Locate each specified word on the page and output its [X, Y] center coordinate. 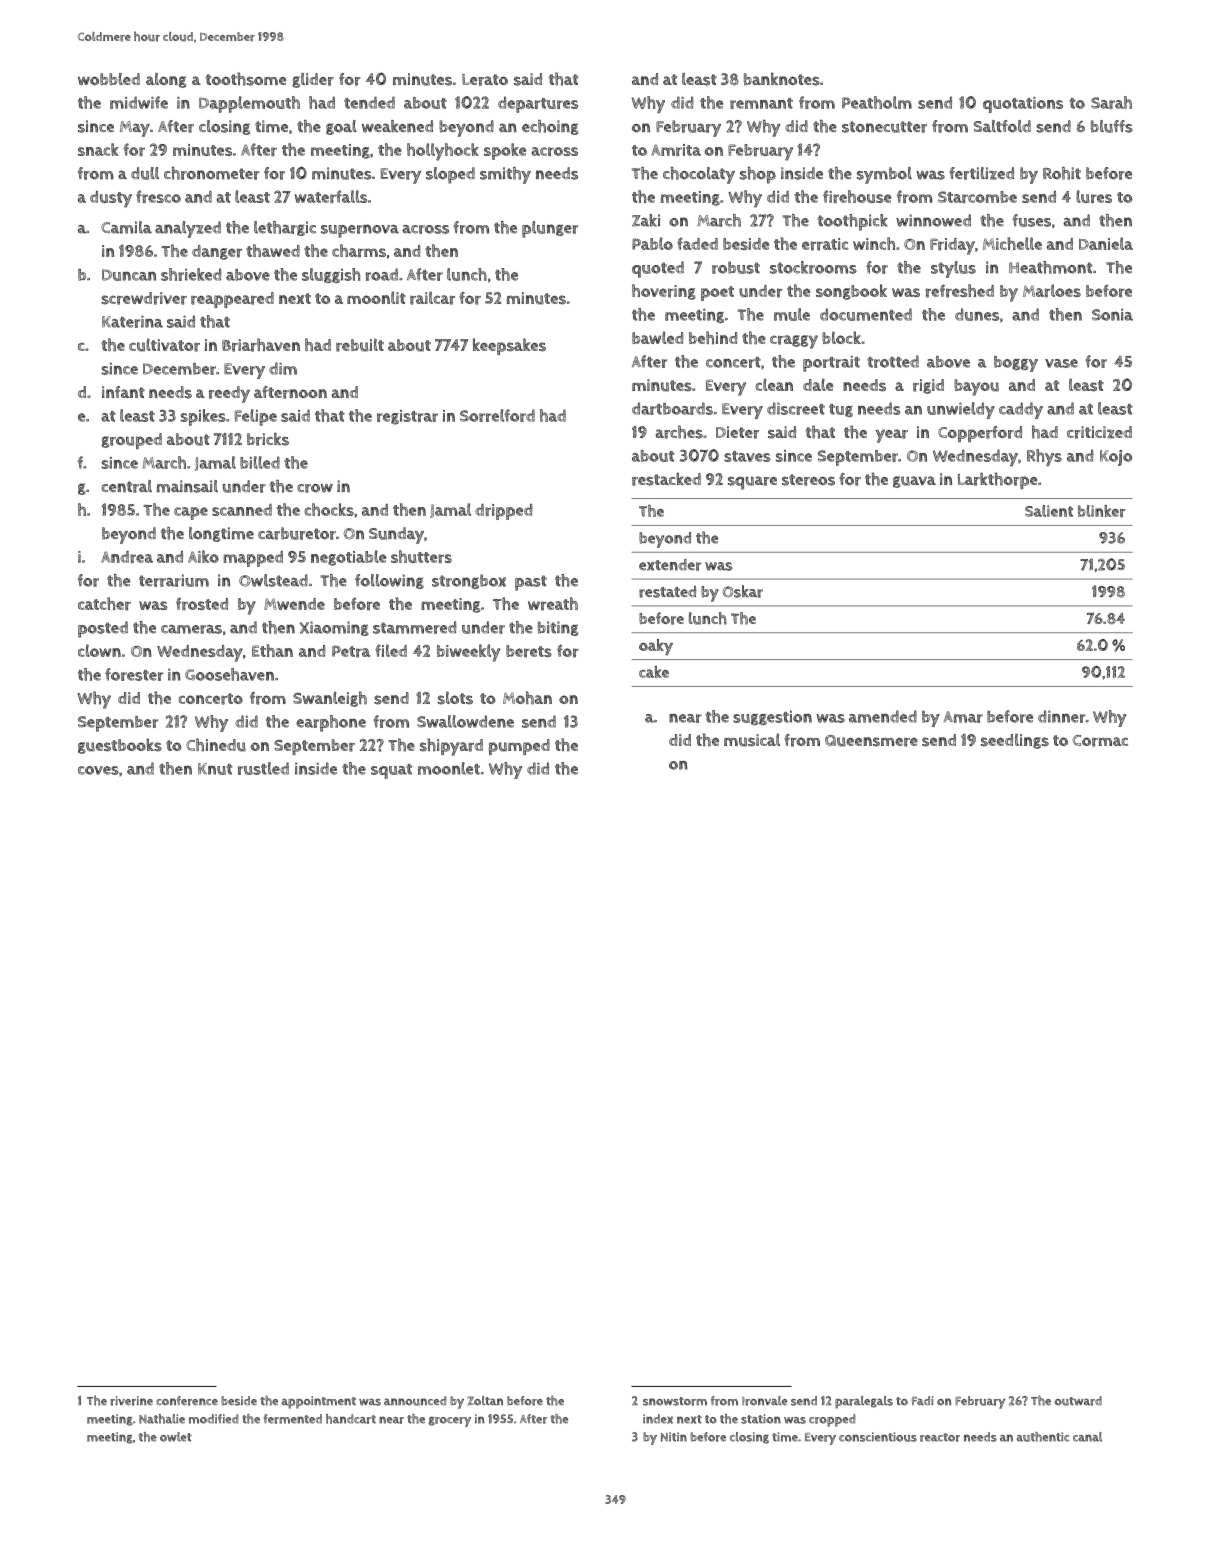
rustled [263, 768]
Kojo [1116, 458]
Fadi [923, 1400]
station [761, 1419]
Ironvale [765, 1401]
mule [792, 314]
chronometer [212, 173]
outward [1078, 1401]
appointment [319, 1402]
